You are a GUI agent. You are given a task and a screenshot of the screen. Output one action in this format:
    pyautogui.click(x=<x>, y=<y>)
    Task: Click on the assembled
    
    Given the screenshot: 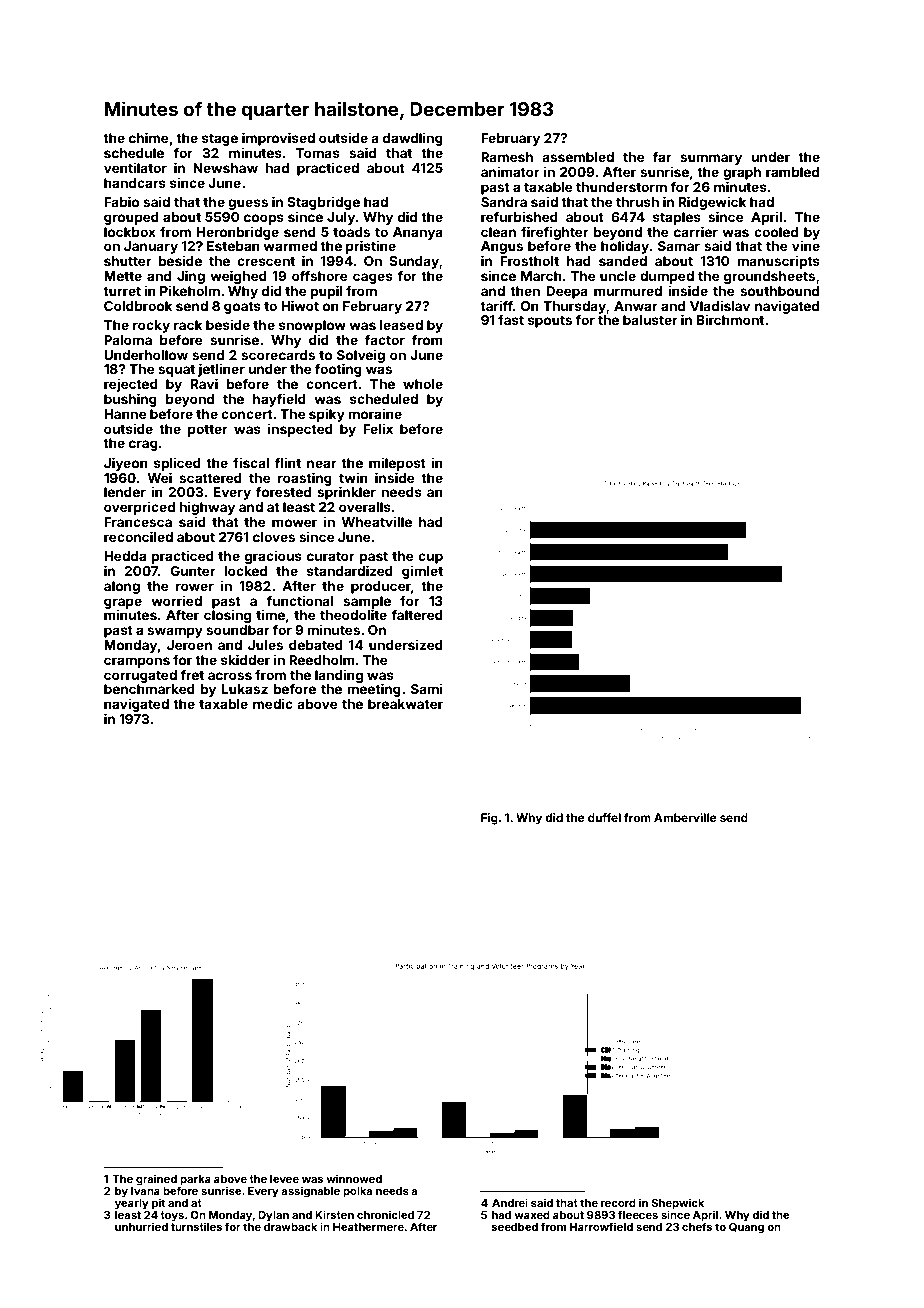 What is the action you would take?
    pyautogui.click(x=578, y=157)
